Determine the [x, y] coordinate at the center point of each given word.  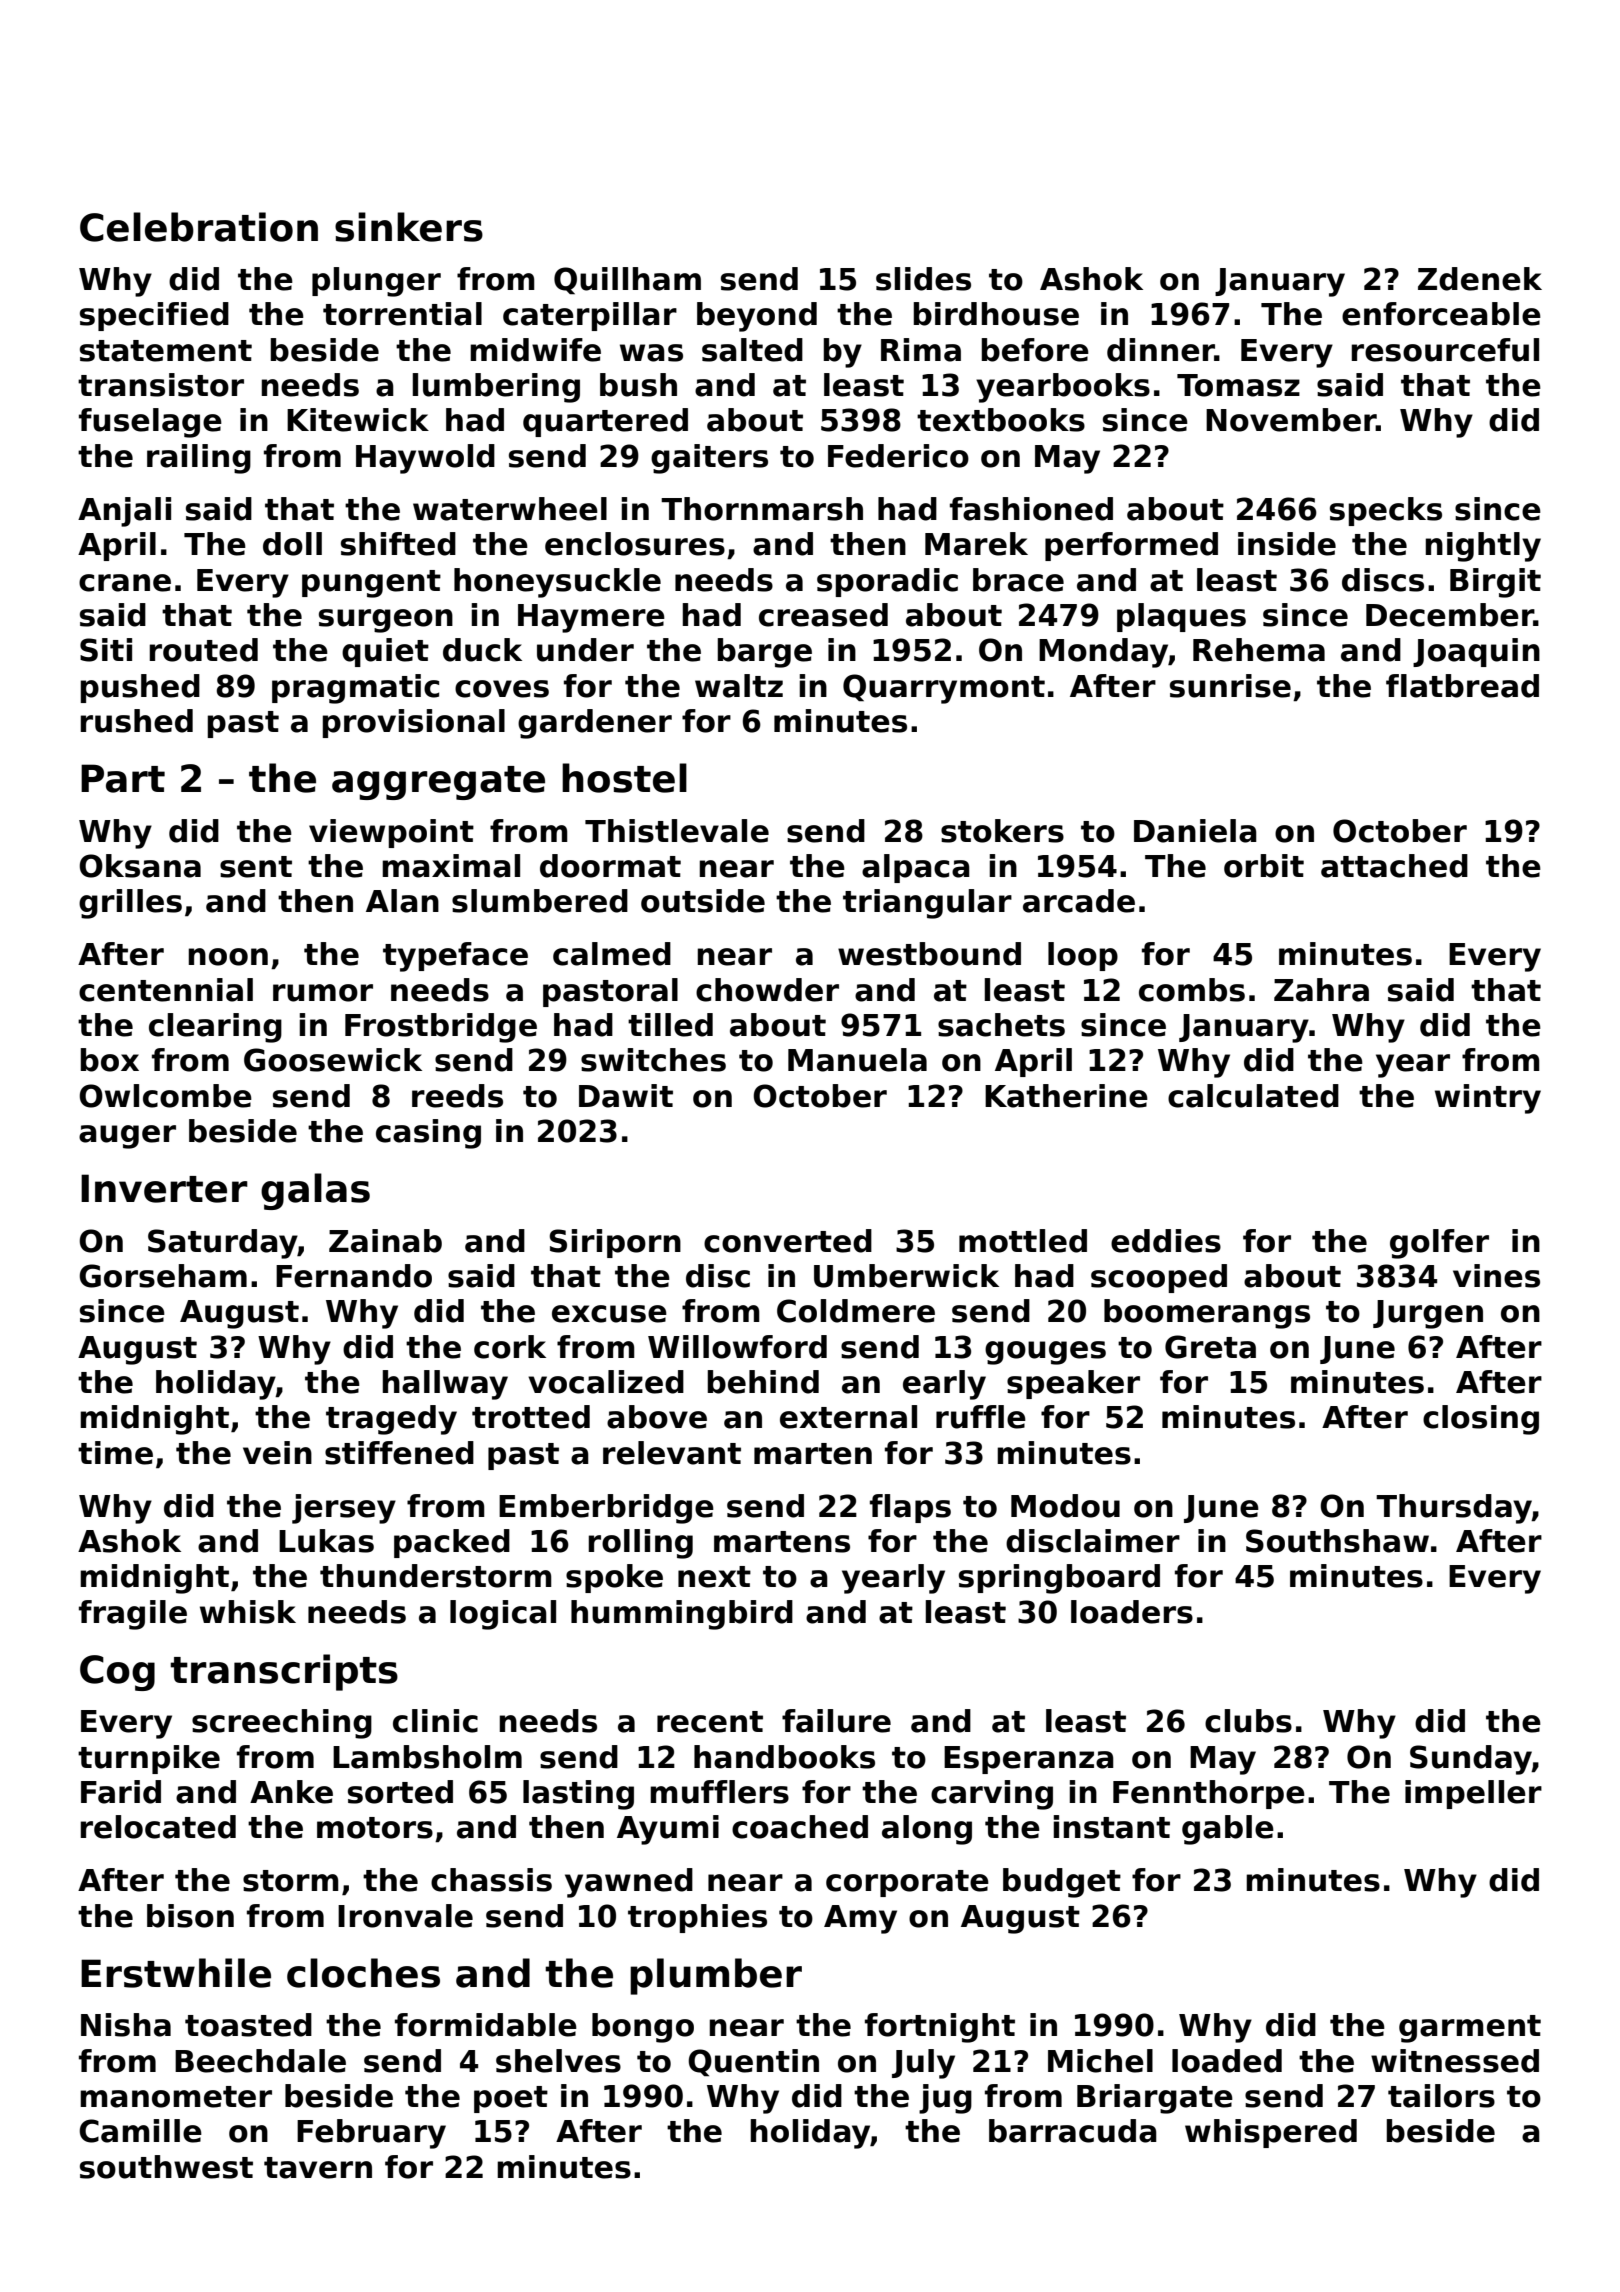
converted [788, 1241]
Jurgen [1428, 1314]
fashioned [1031, 509]
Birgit [1495, 583]
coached [800, 1827]
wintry [1488, 1099]
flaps [910, 1508]
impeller [1473, 1794]
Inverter [164, 1188]
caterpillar [590, 316]
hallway [445, 1385]
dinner [1161, 350]
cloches [363, 1973]
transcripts [284, 1672]
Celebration [199, 227]
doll [292, 544]
